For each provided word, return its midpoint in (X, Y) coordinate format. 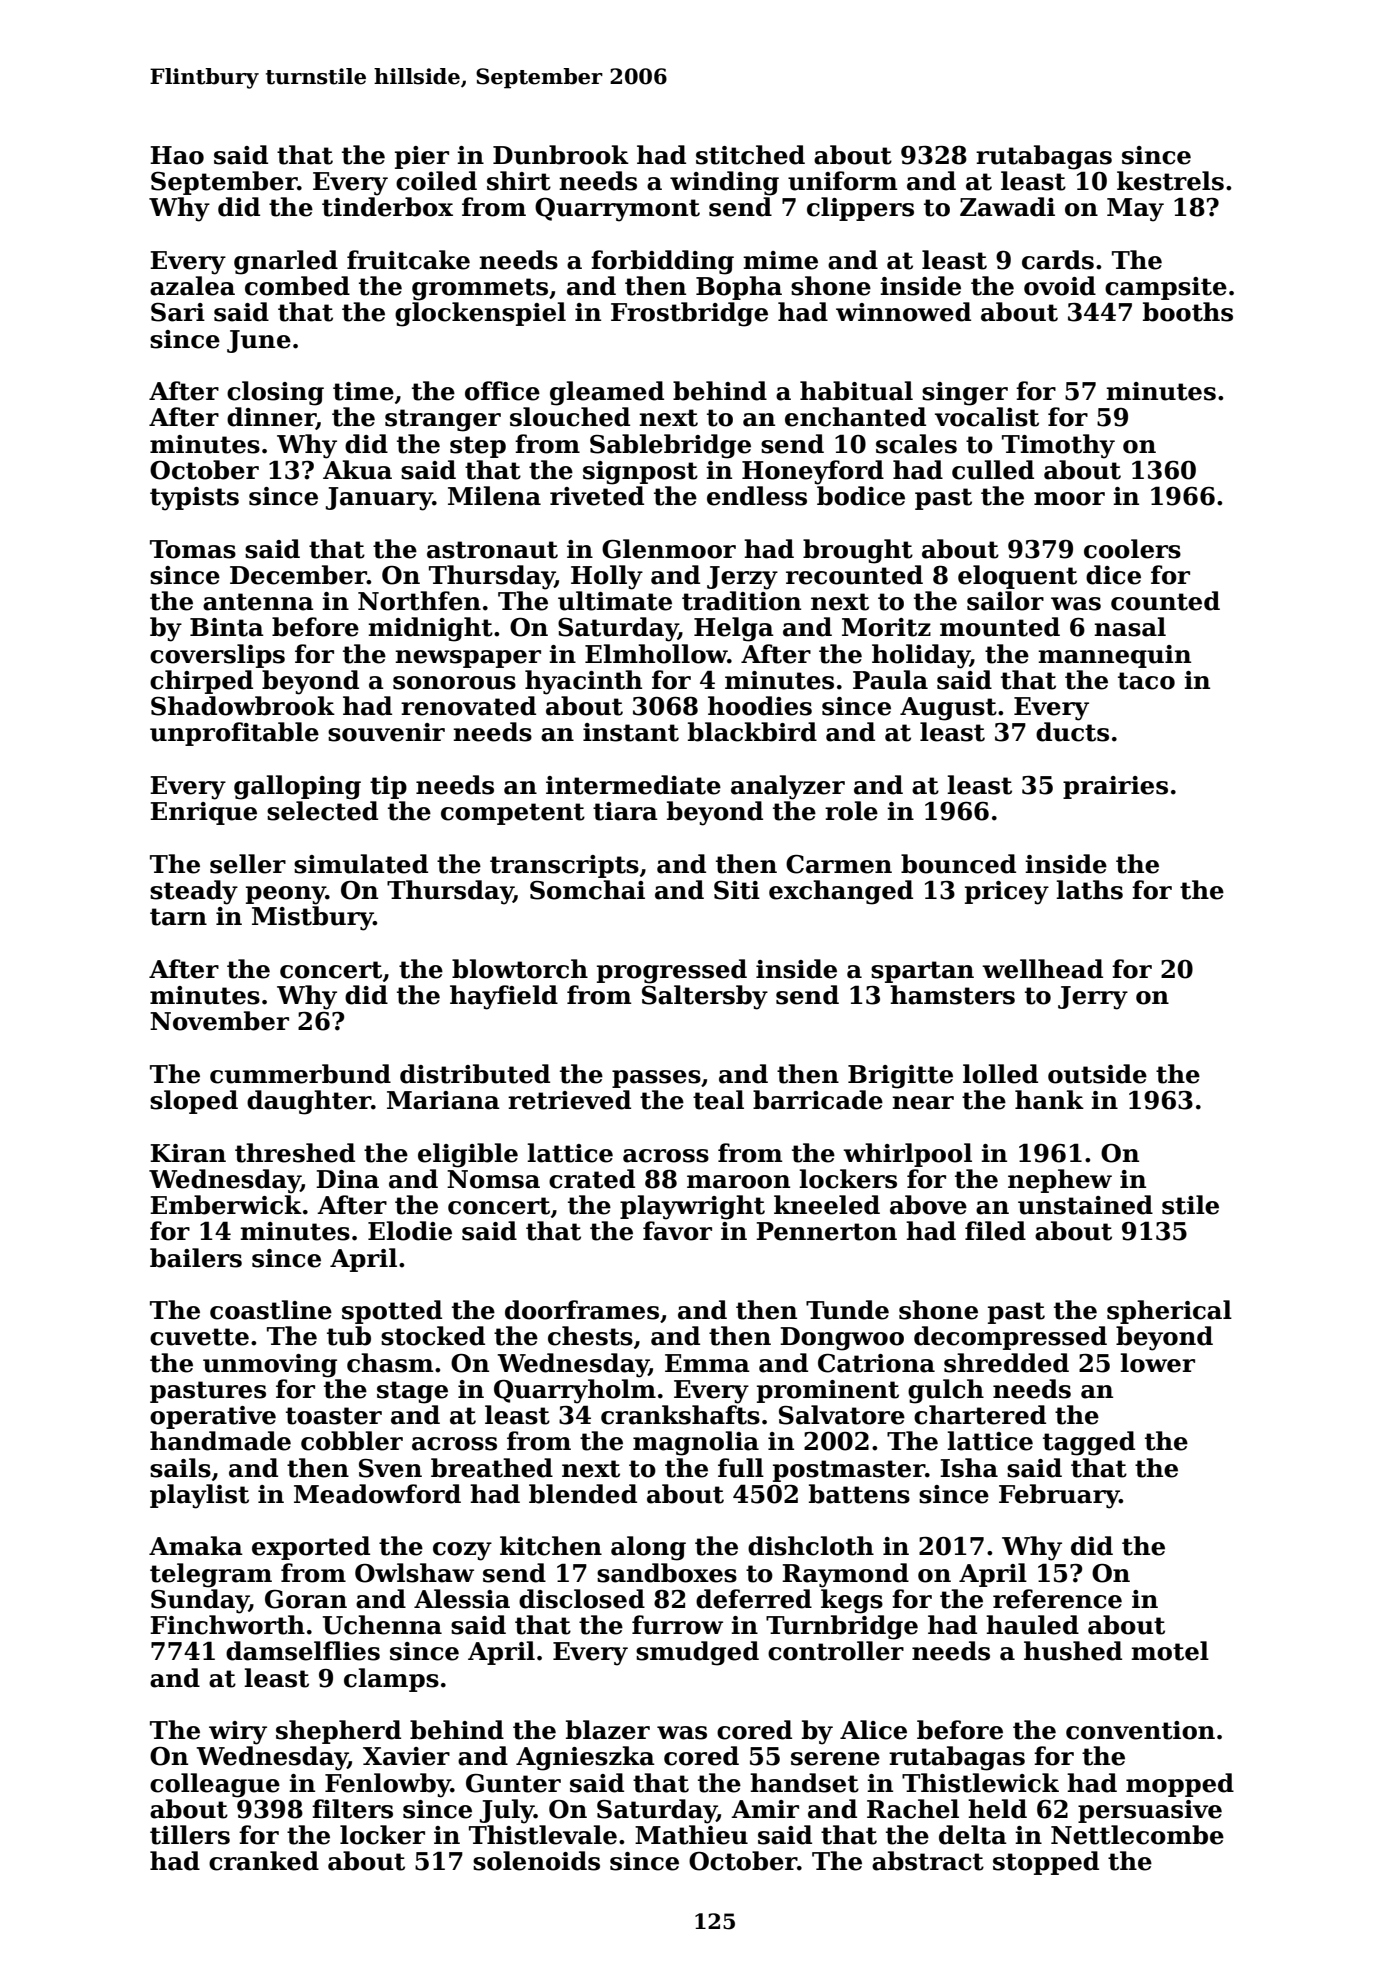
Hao (177, 155)
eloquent (1017, 577)
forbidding (662, 262)
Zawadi (1007, 207)
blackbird (752, 732)
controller (836, 1651)
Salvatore (842, 1415)
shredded (1006, 1363)
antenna (258, 602)
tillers (190, 1835)
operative (213, 1417)
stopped (1046, 1863)
